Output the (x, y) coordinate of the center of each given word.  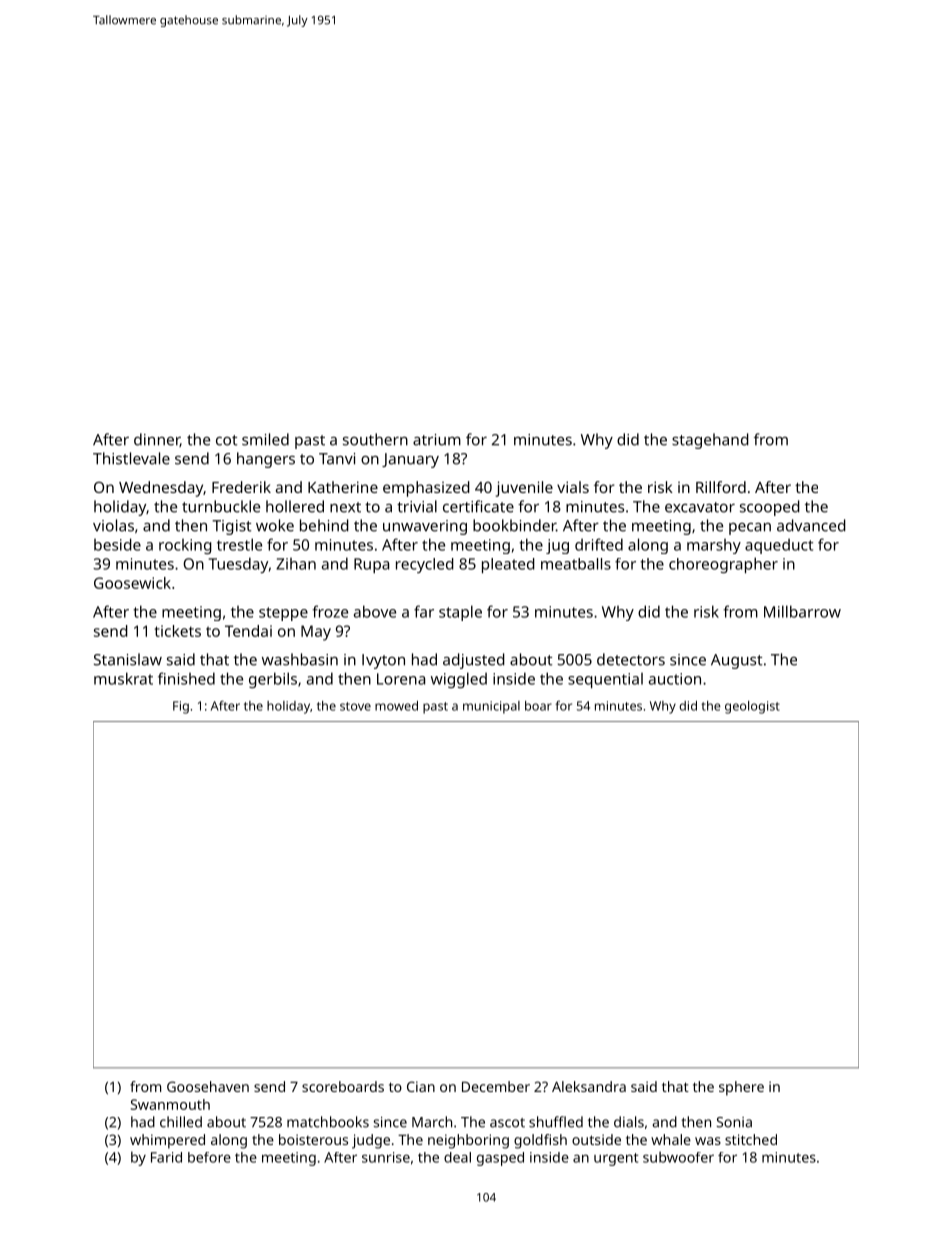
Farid (166, 1157)
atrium (437, 440)
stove (355, 706)
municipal (491, 707)
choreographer (723, 565)
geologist (752, 707)
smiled (265, 439)
